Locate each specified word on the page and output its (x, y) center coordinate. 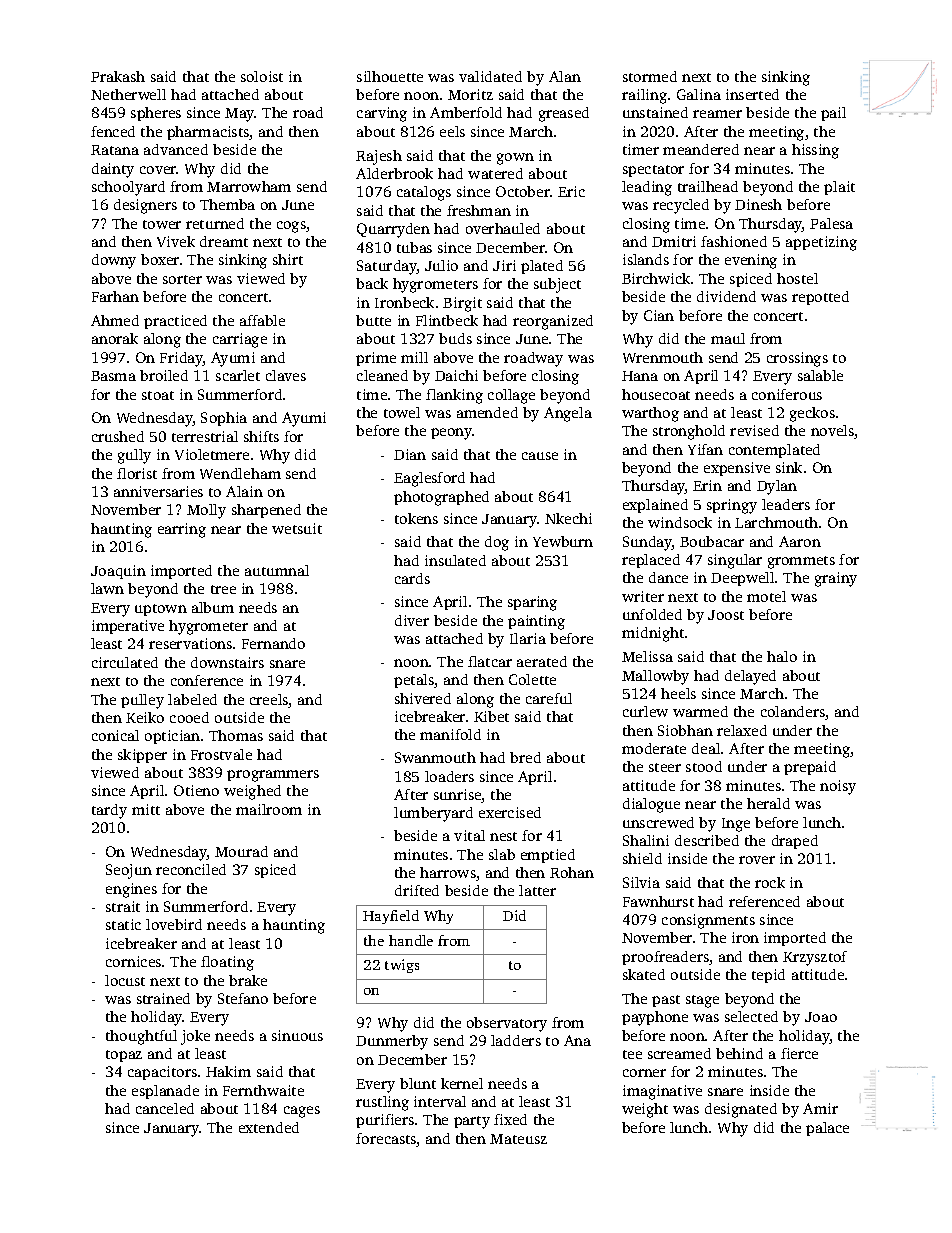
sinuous (297, 1035)
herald (768, 803)
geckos (812, 414)
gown (515, 159)
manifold (450, 734)
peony (451, 434)
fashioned (734, 241)
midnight (653, 634)
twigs (402, 966)
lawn (107, 588)
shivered (423, 698)
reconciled (191, 869)
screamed (679, 1053)
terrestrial (205, 436)
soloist (262, 76)
